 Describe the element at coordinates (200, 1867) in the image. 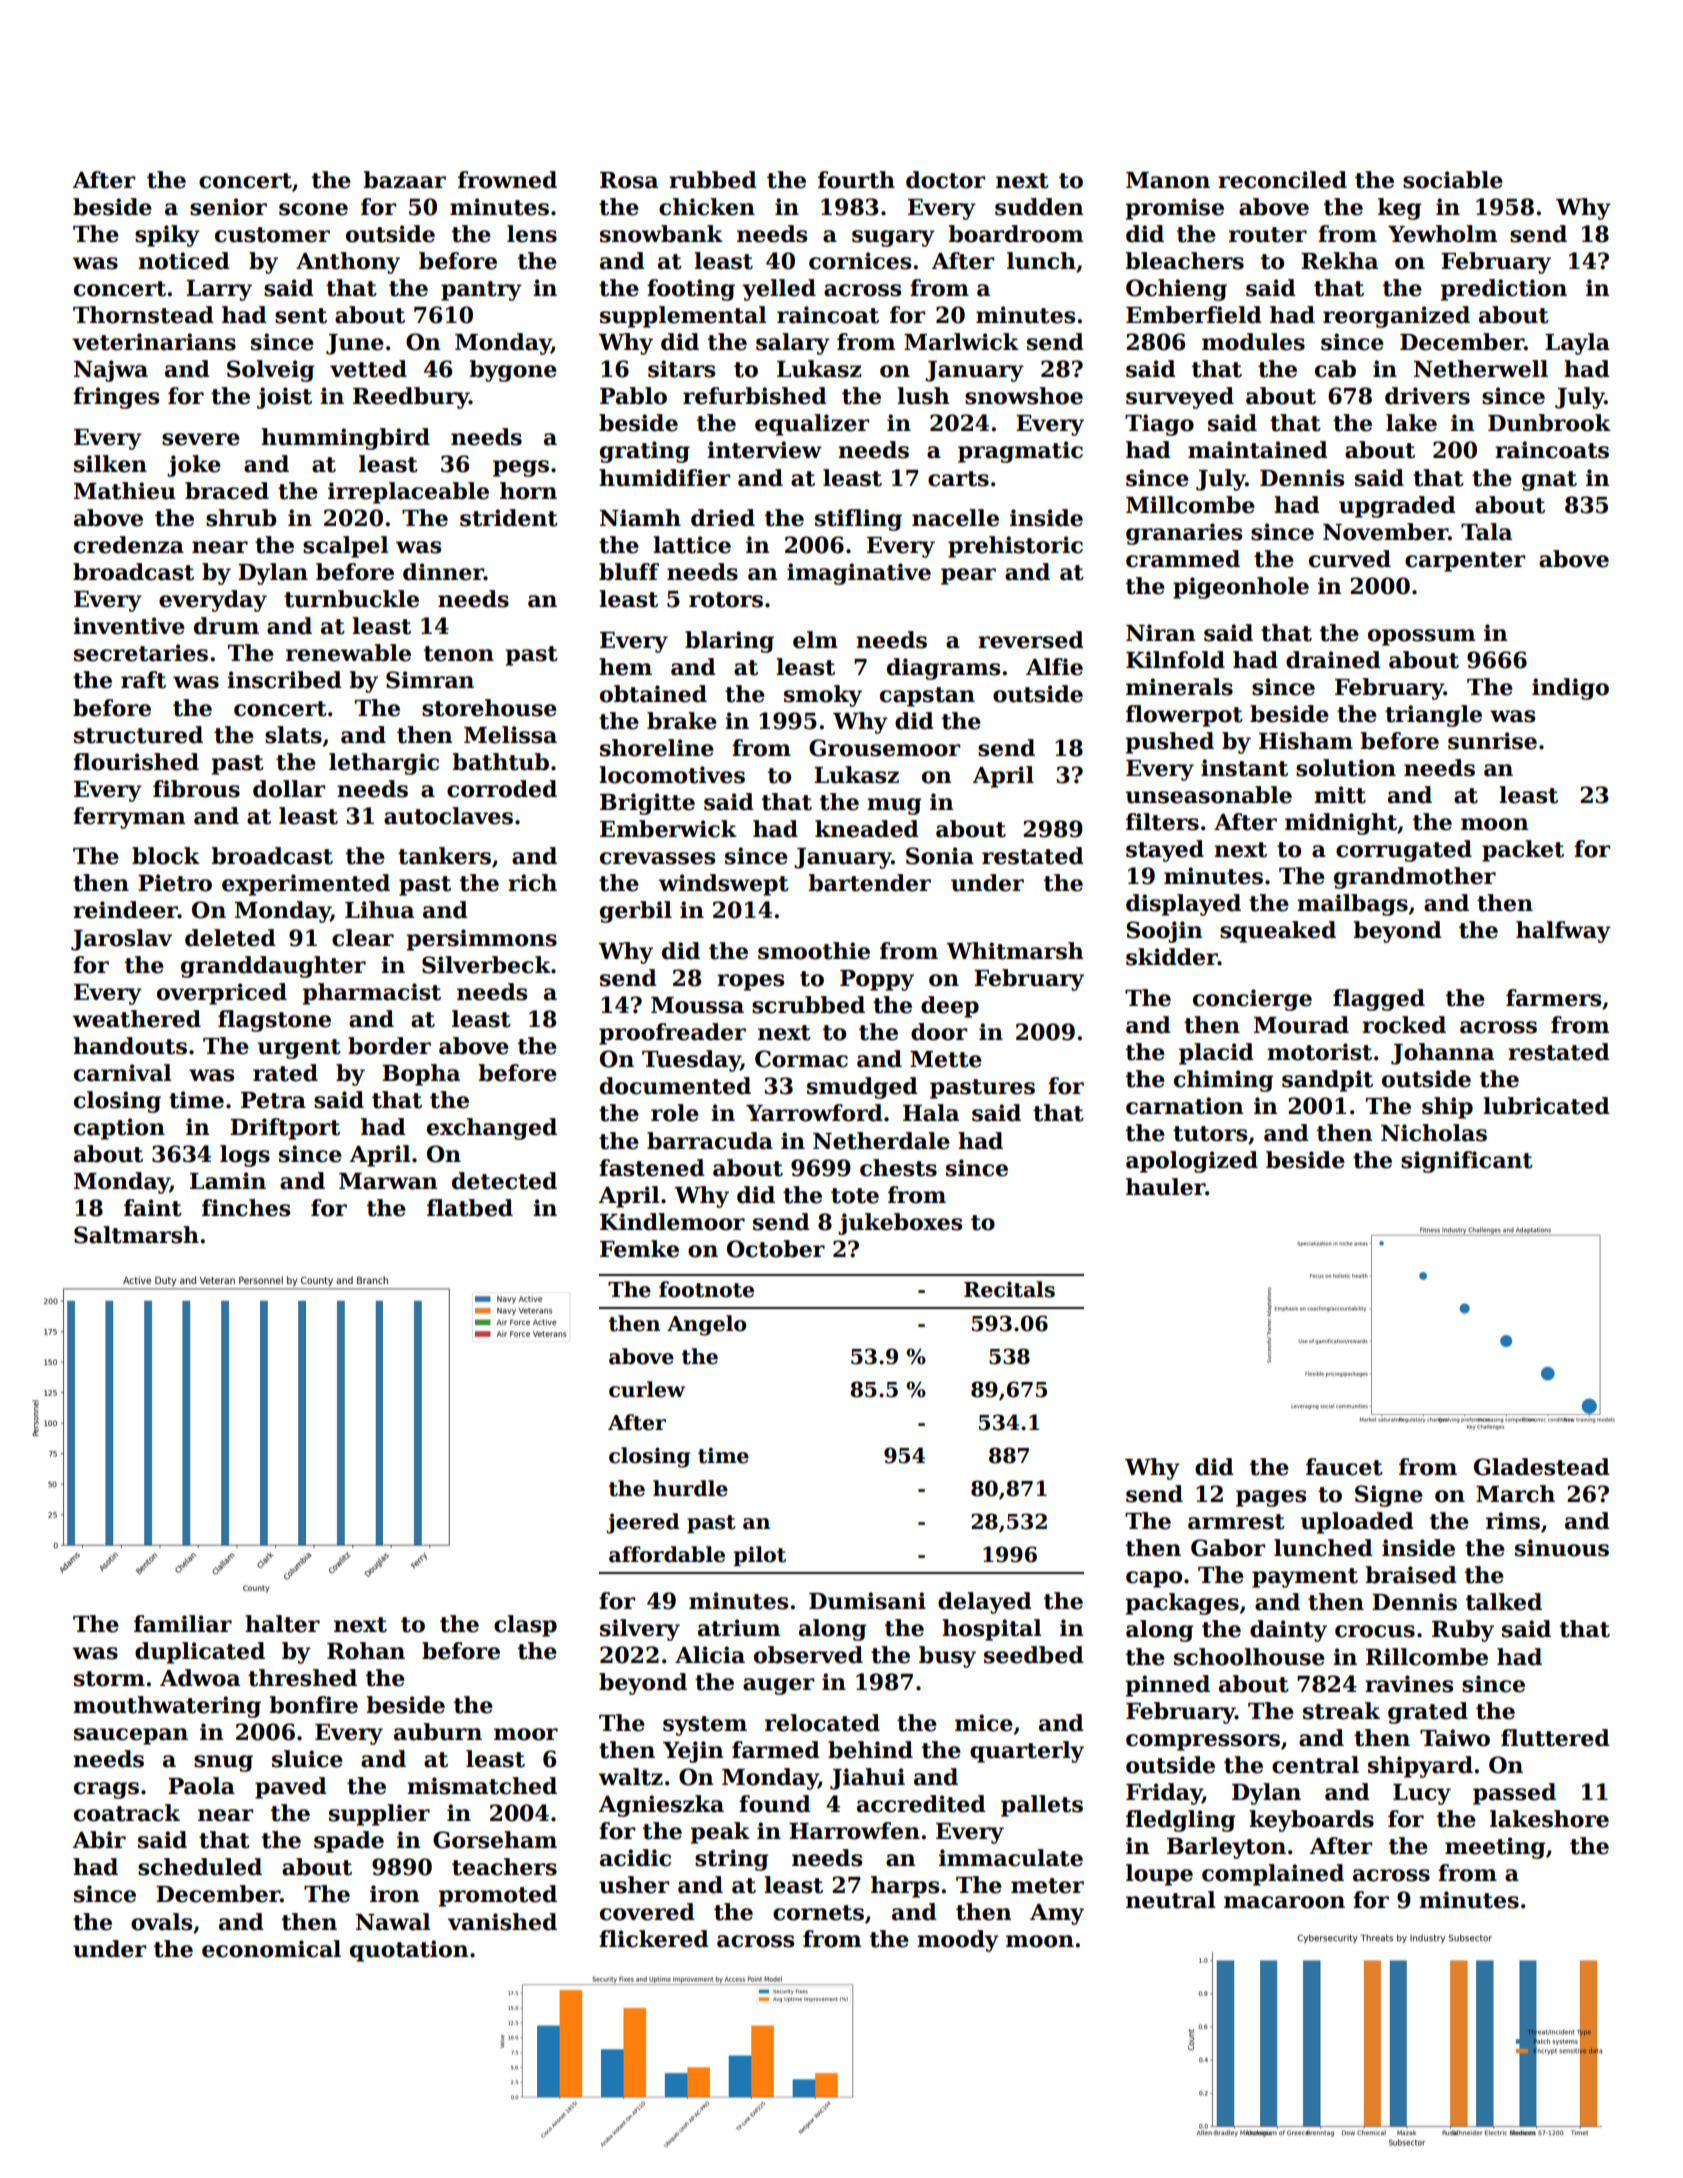

I see `scheduled` at that location.
